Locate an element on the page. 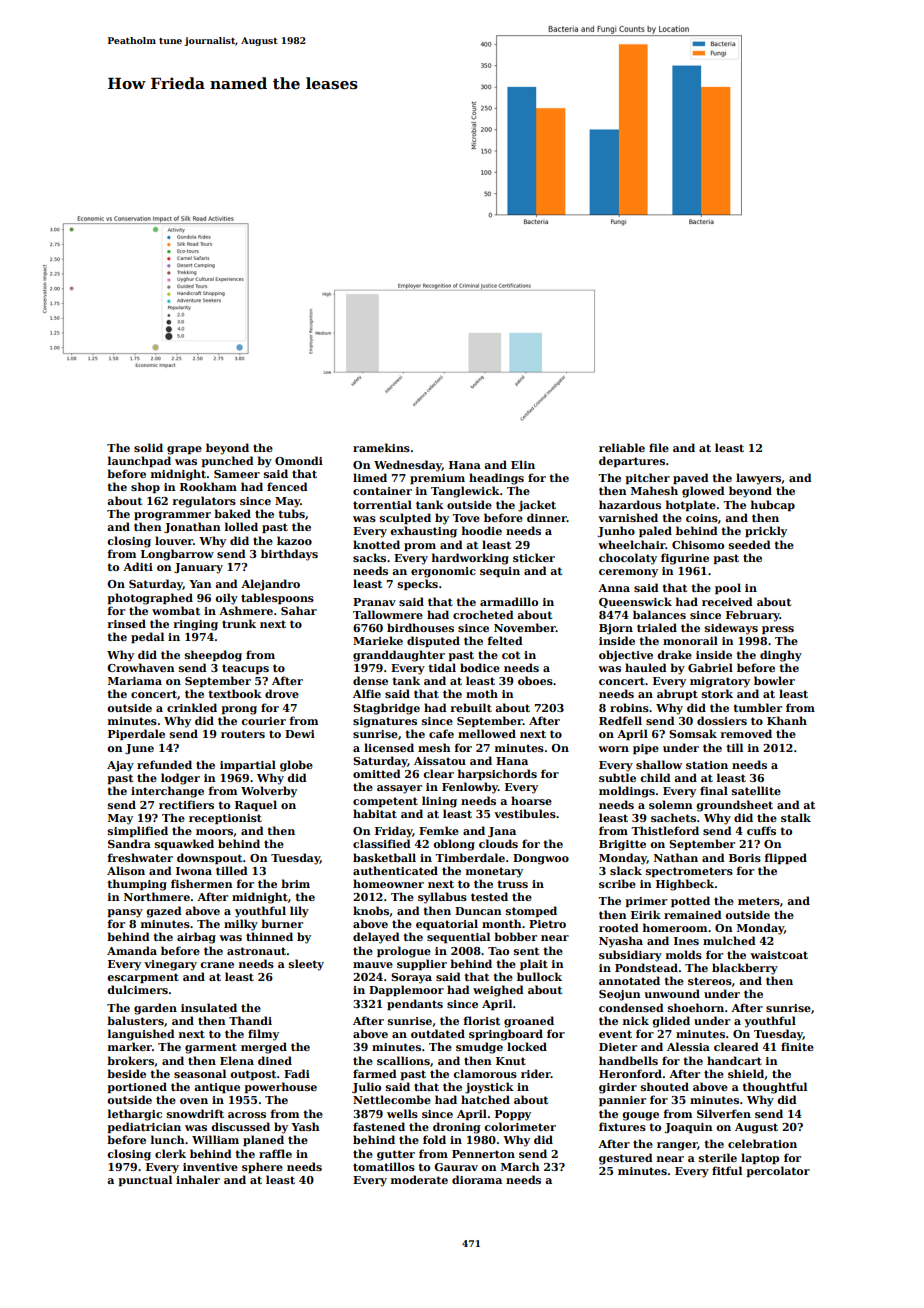 The width and height of the document is (924, 1308). refunded is located at coordinates (164, 764).
